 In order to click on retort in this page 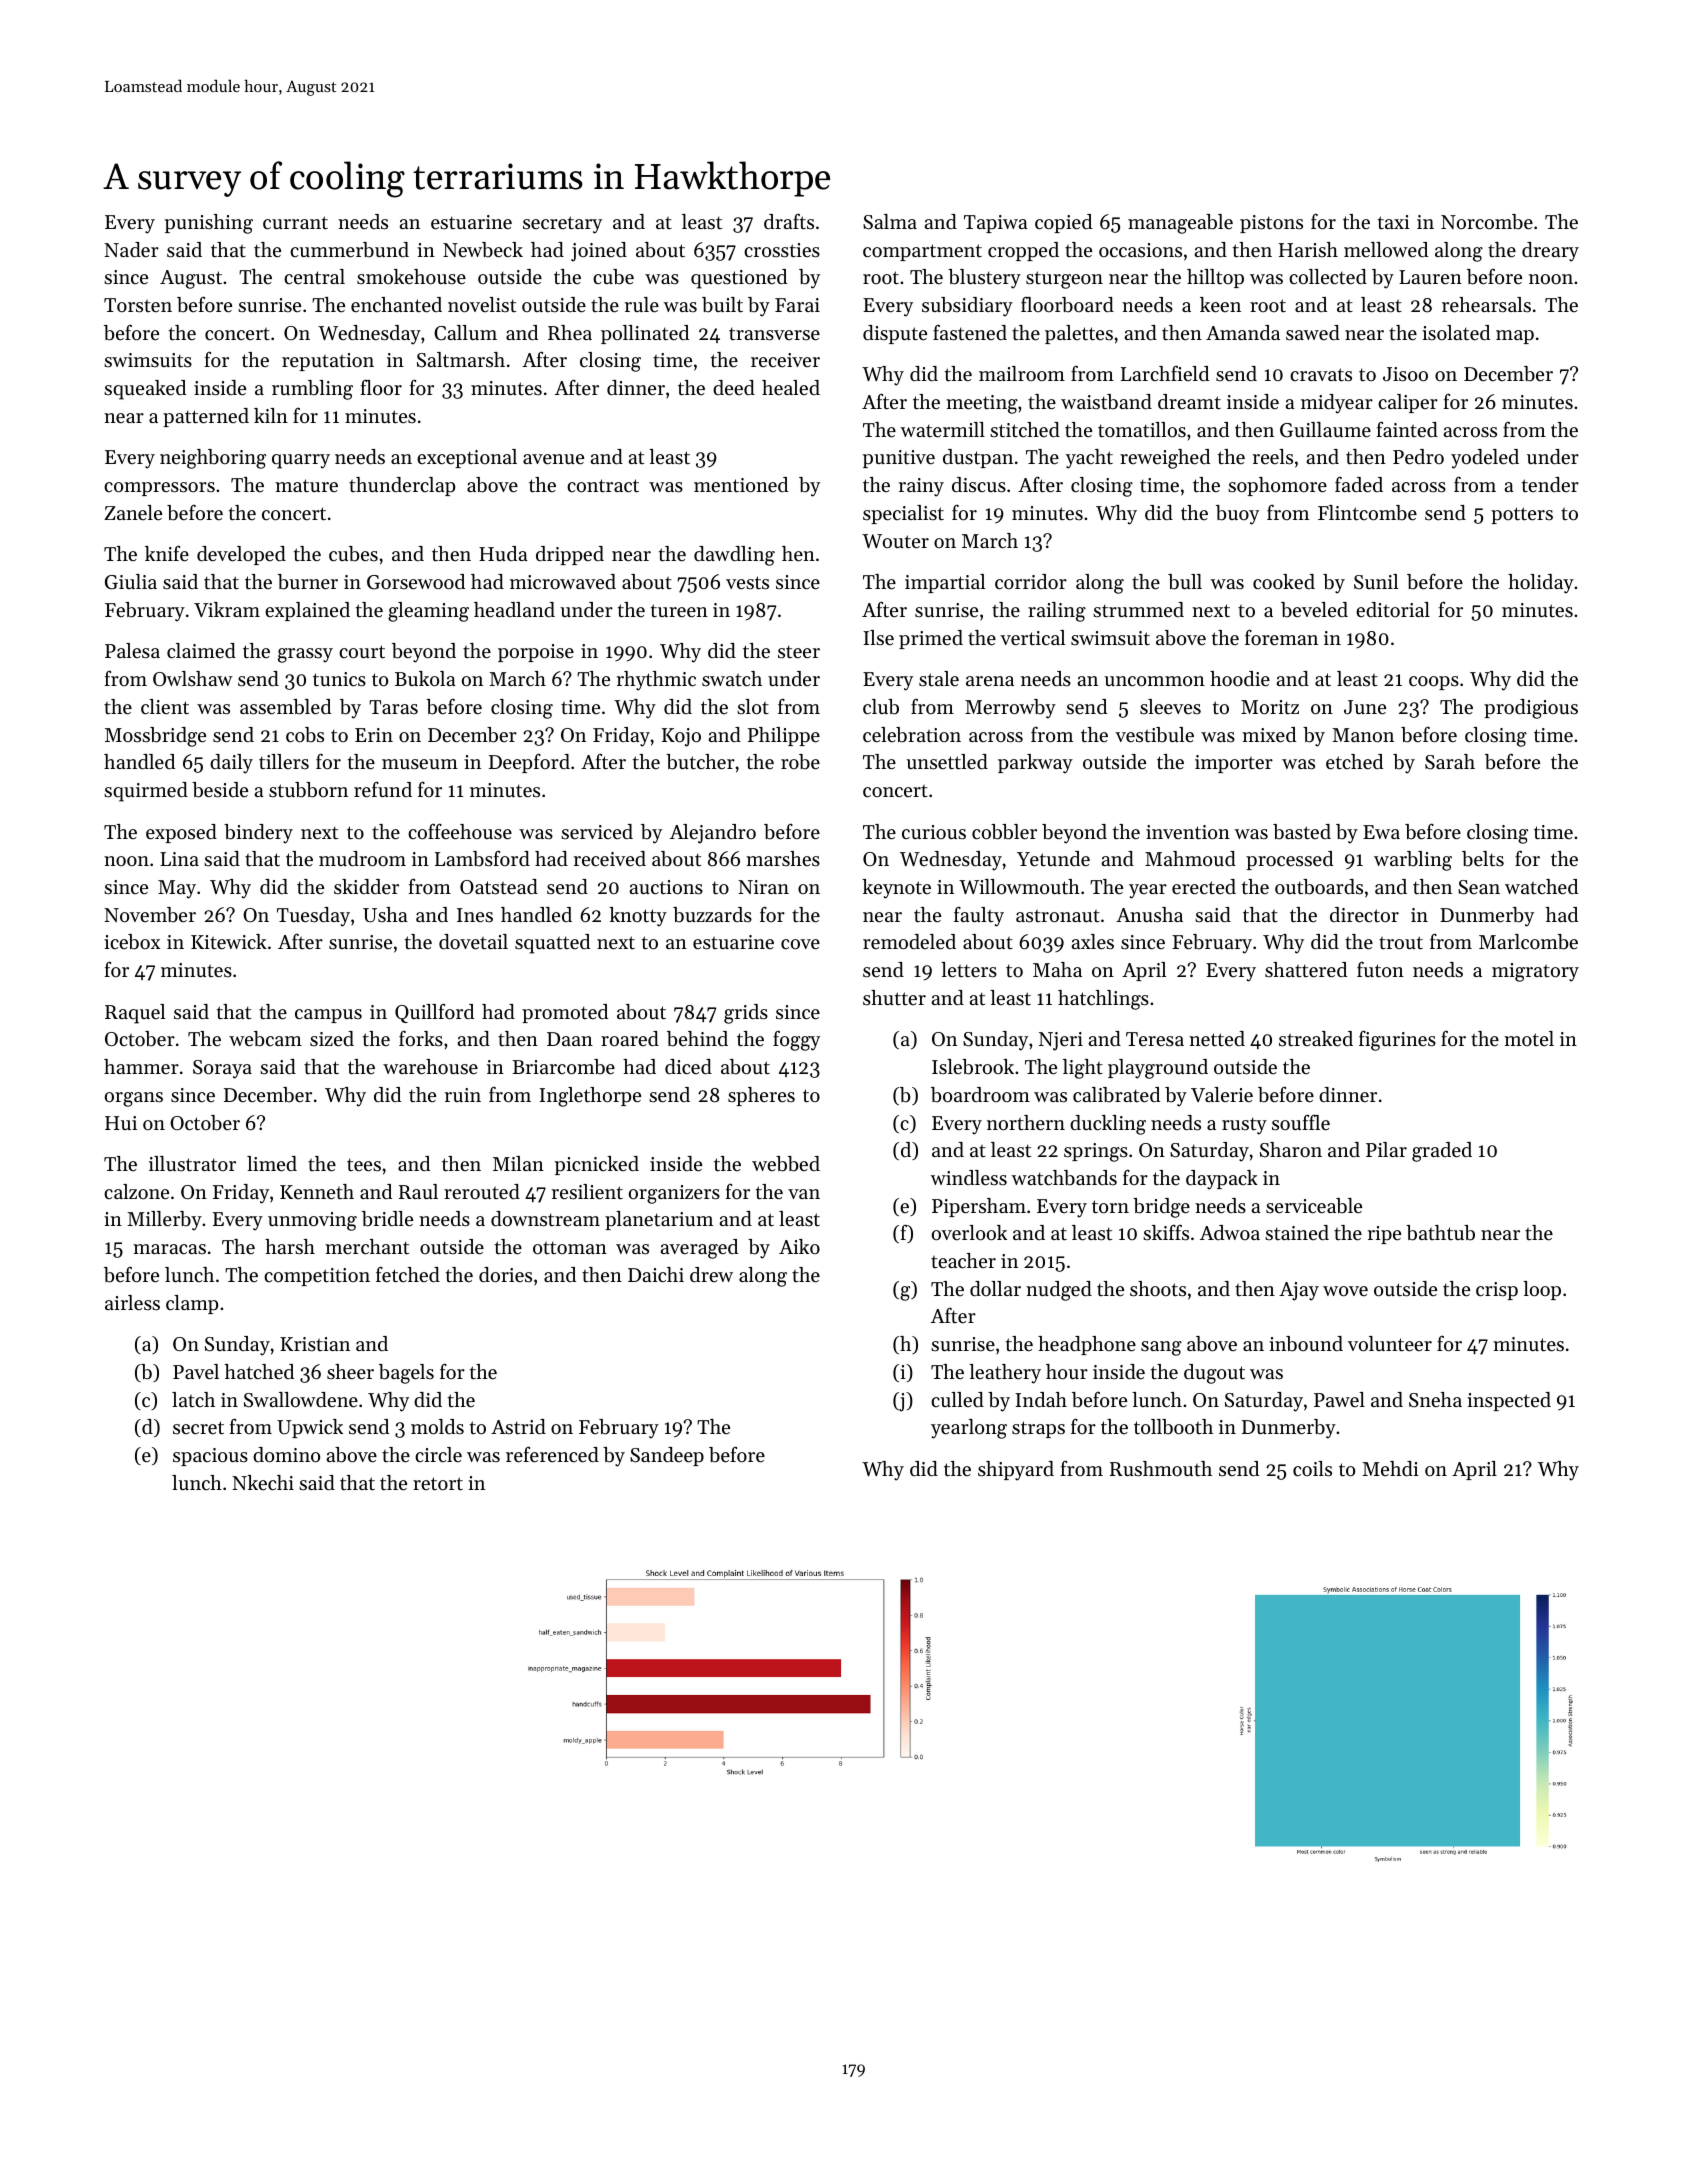, I will do `click(438, 1484)`.
